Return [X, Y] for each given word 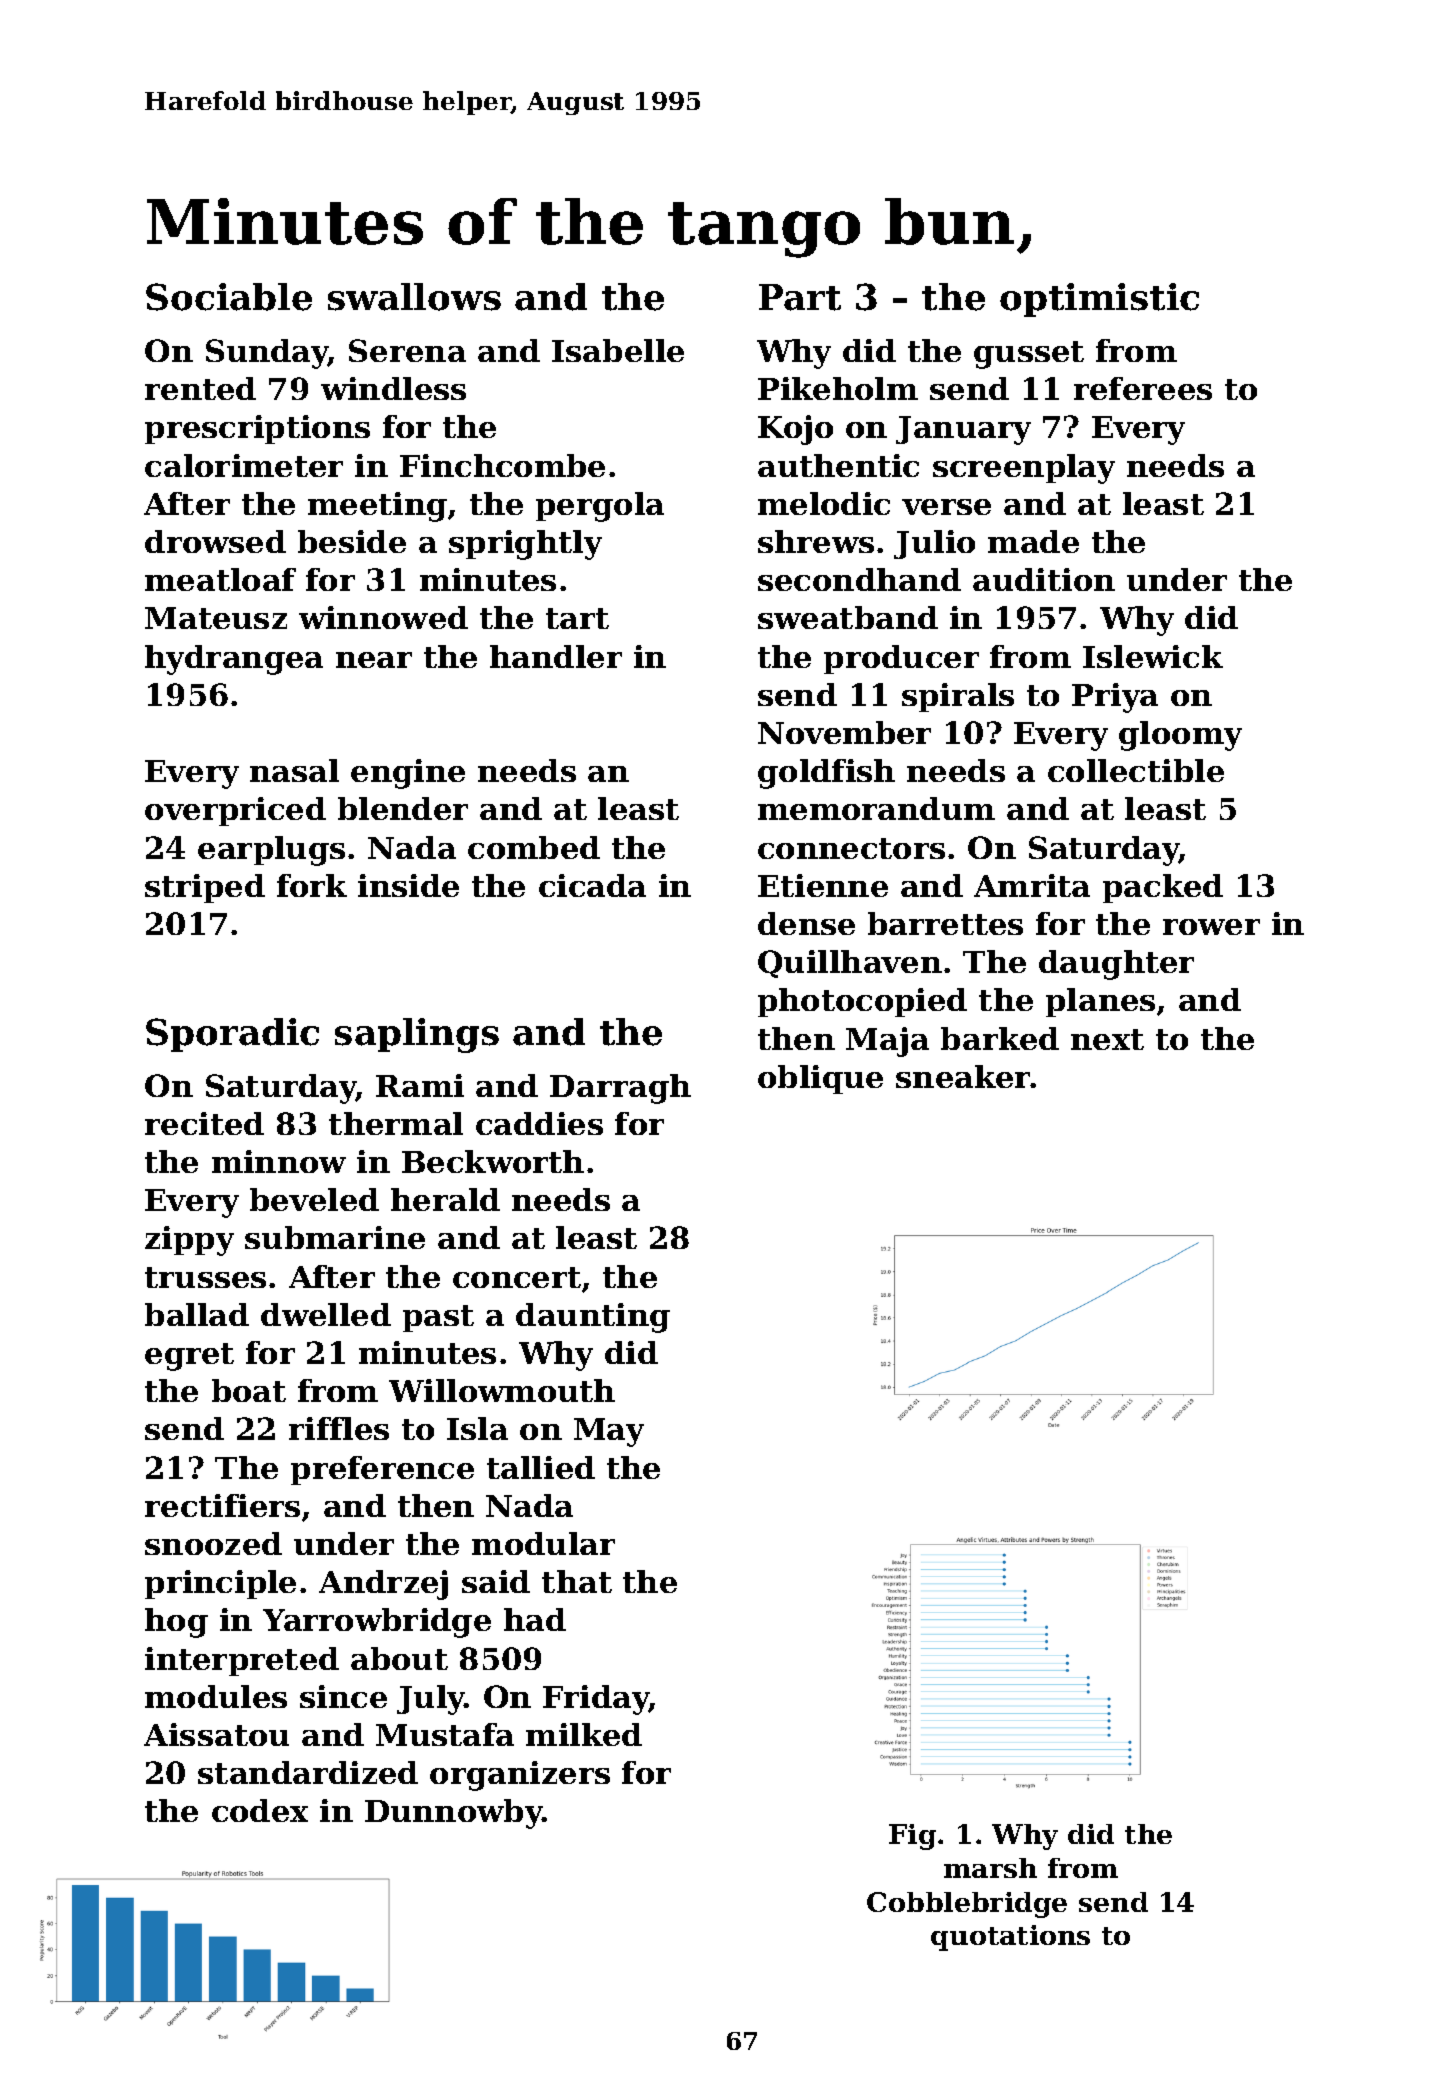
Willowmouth [502, 1390]
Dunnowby [454, 1814]
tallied [541, 1467]
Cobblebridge [967, 1905]
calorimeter [244, 465]
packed [1163, 888]
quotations [1010, 1938]
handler [556, 656]
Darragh [620, 1089]
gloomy [1180, 736]
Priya [1115, 698]
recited [204, 1123]
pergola [600, 507]
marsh [990, 1868]
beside [352, 541]
